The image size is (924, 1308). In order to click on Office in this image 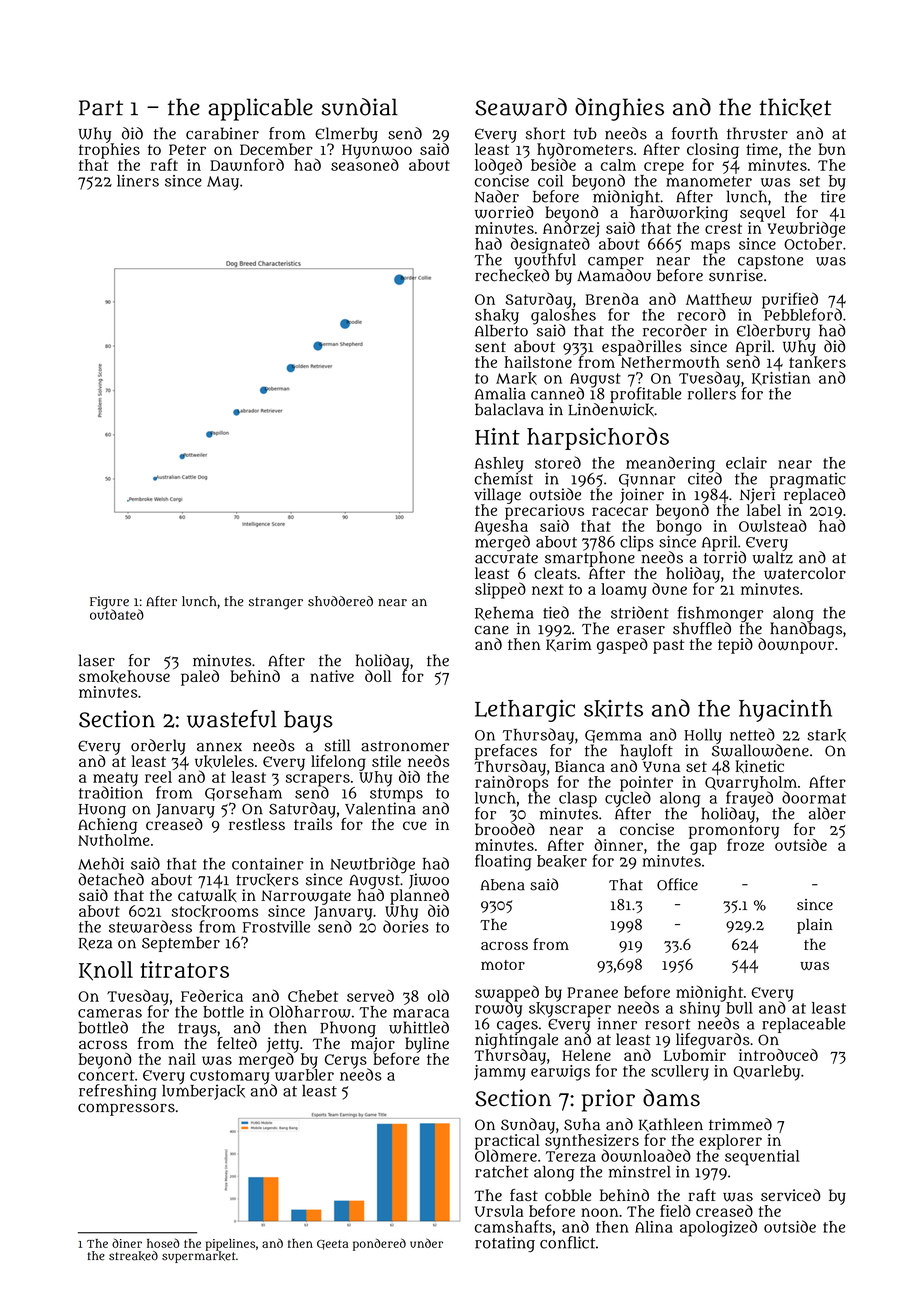, I will do `click(677, 884)`.
